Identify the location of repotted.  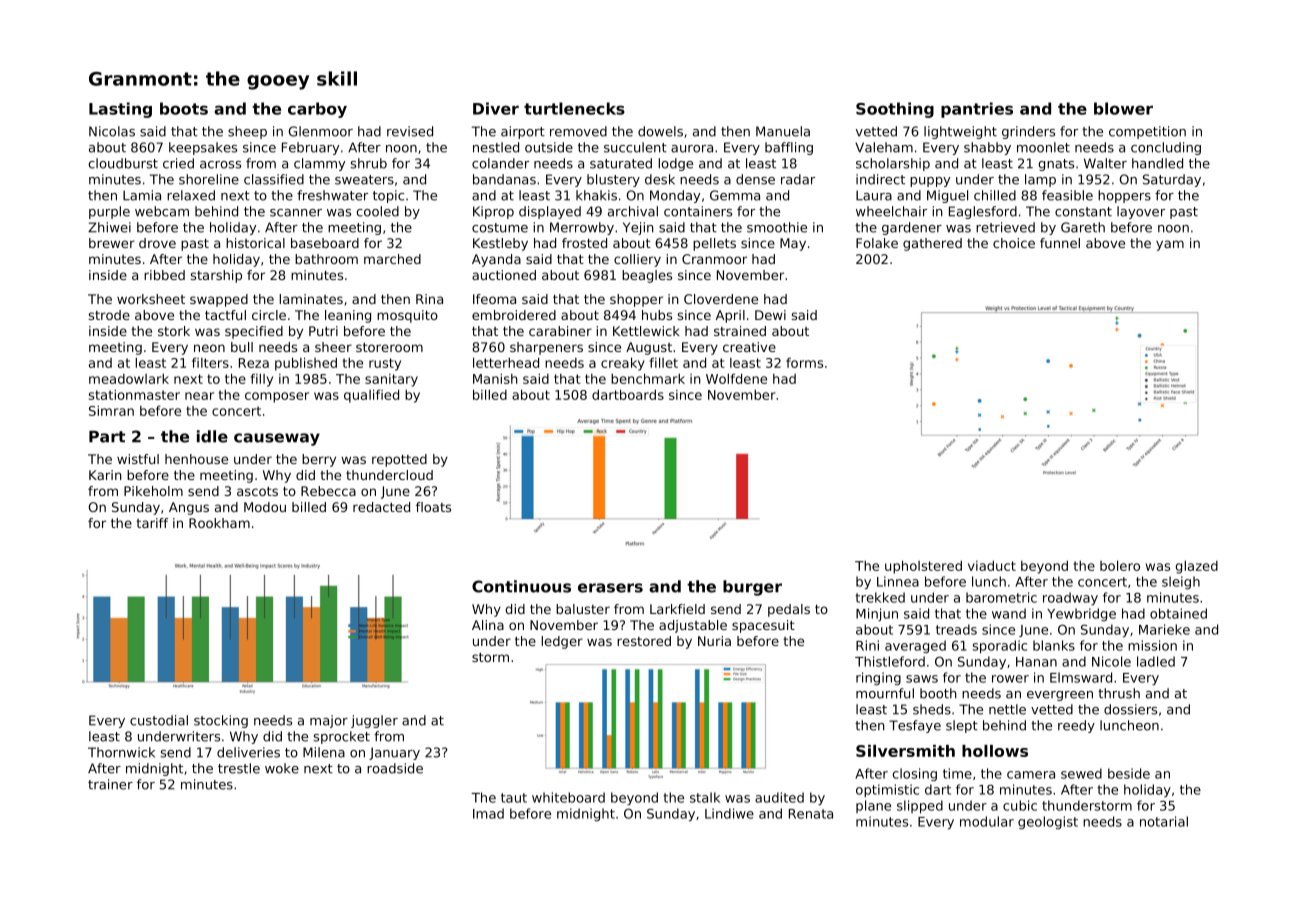
(399, 460).
